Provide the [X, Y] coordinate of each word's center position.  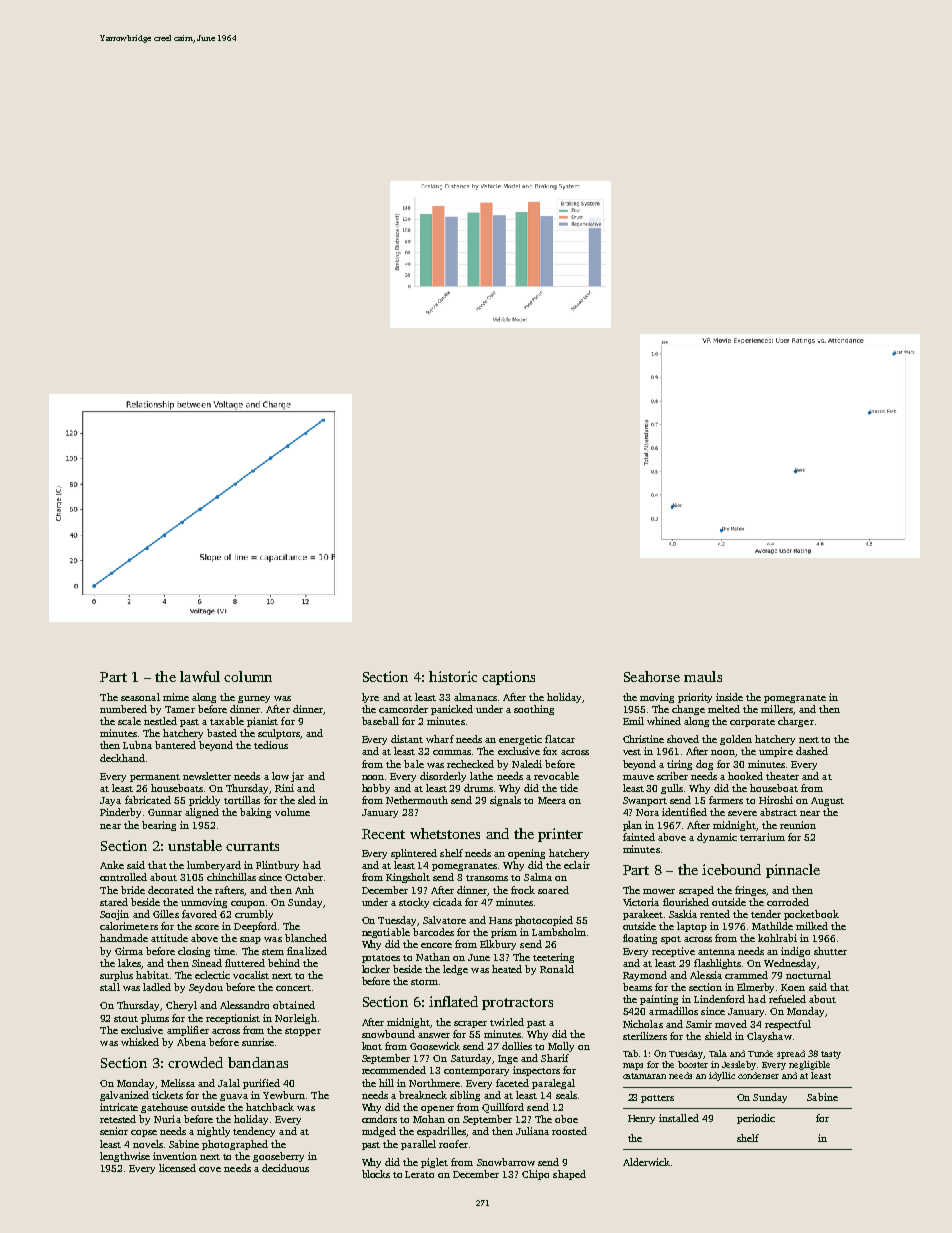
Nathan [433, 957]
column [248, 676]
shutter [830, 951]
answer [434, 1035]
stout [126, 1019]
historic [453, 676]
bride [133, 890]
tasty [831, 1055]
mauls [703, 676]
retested [118, 1119]
